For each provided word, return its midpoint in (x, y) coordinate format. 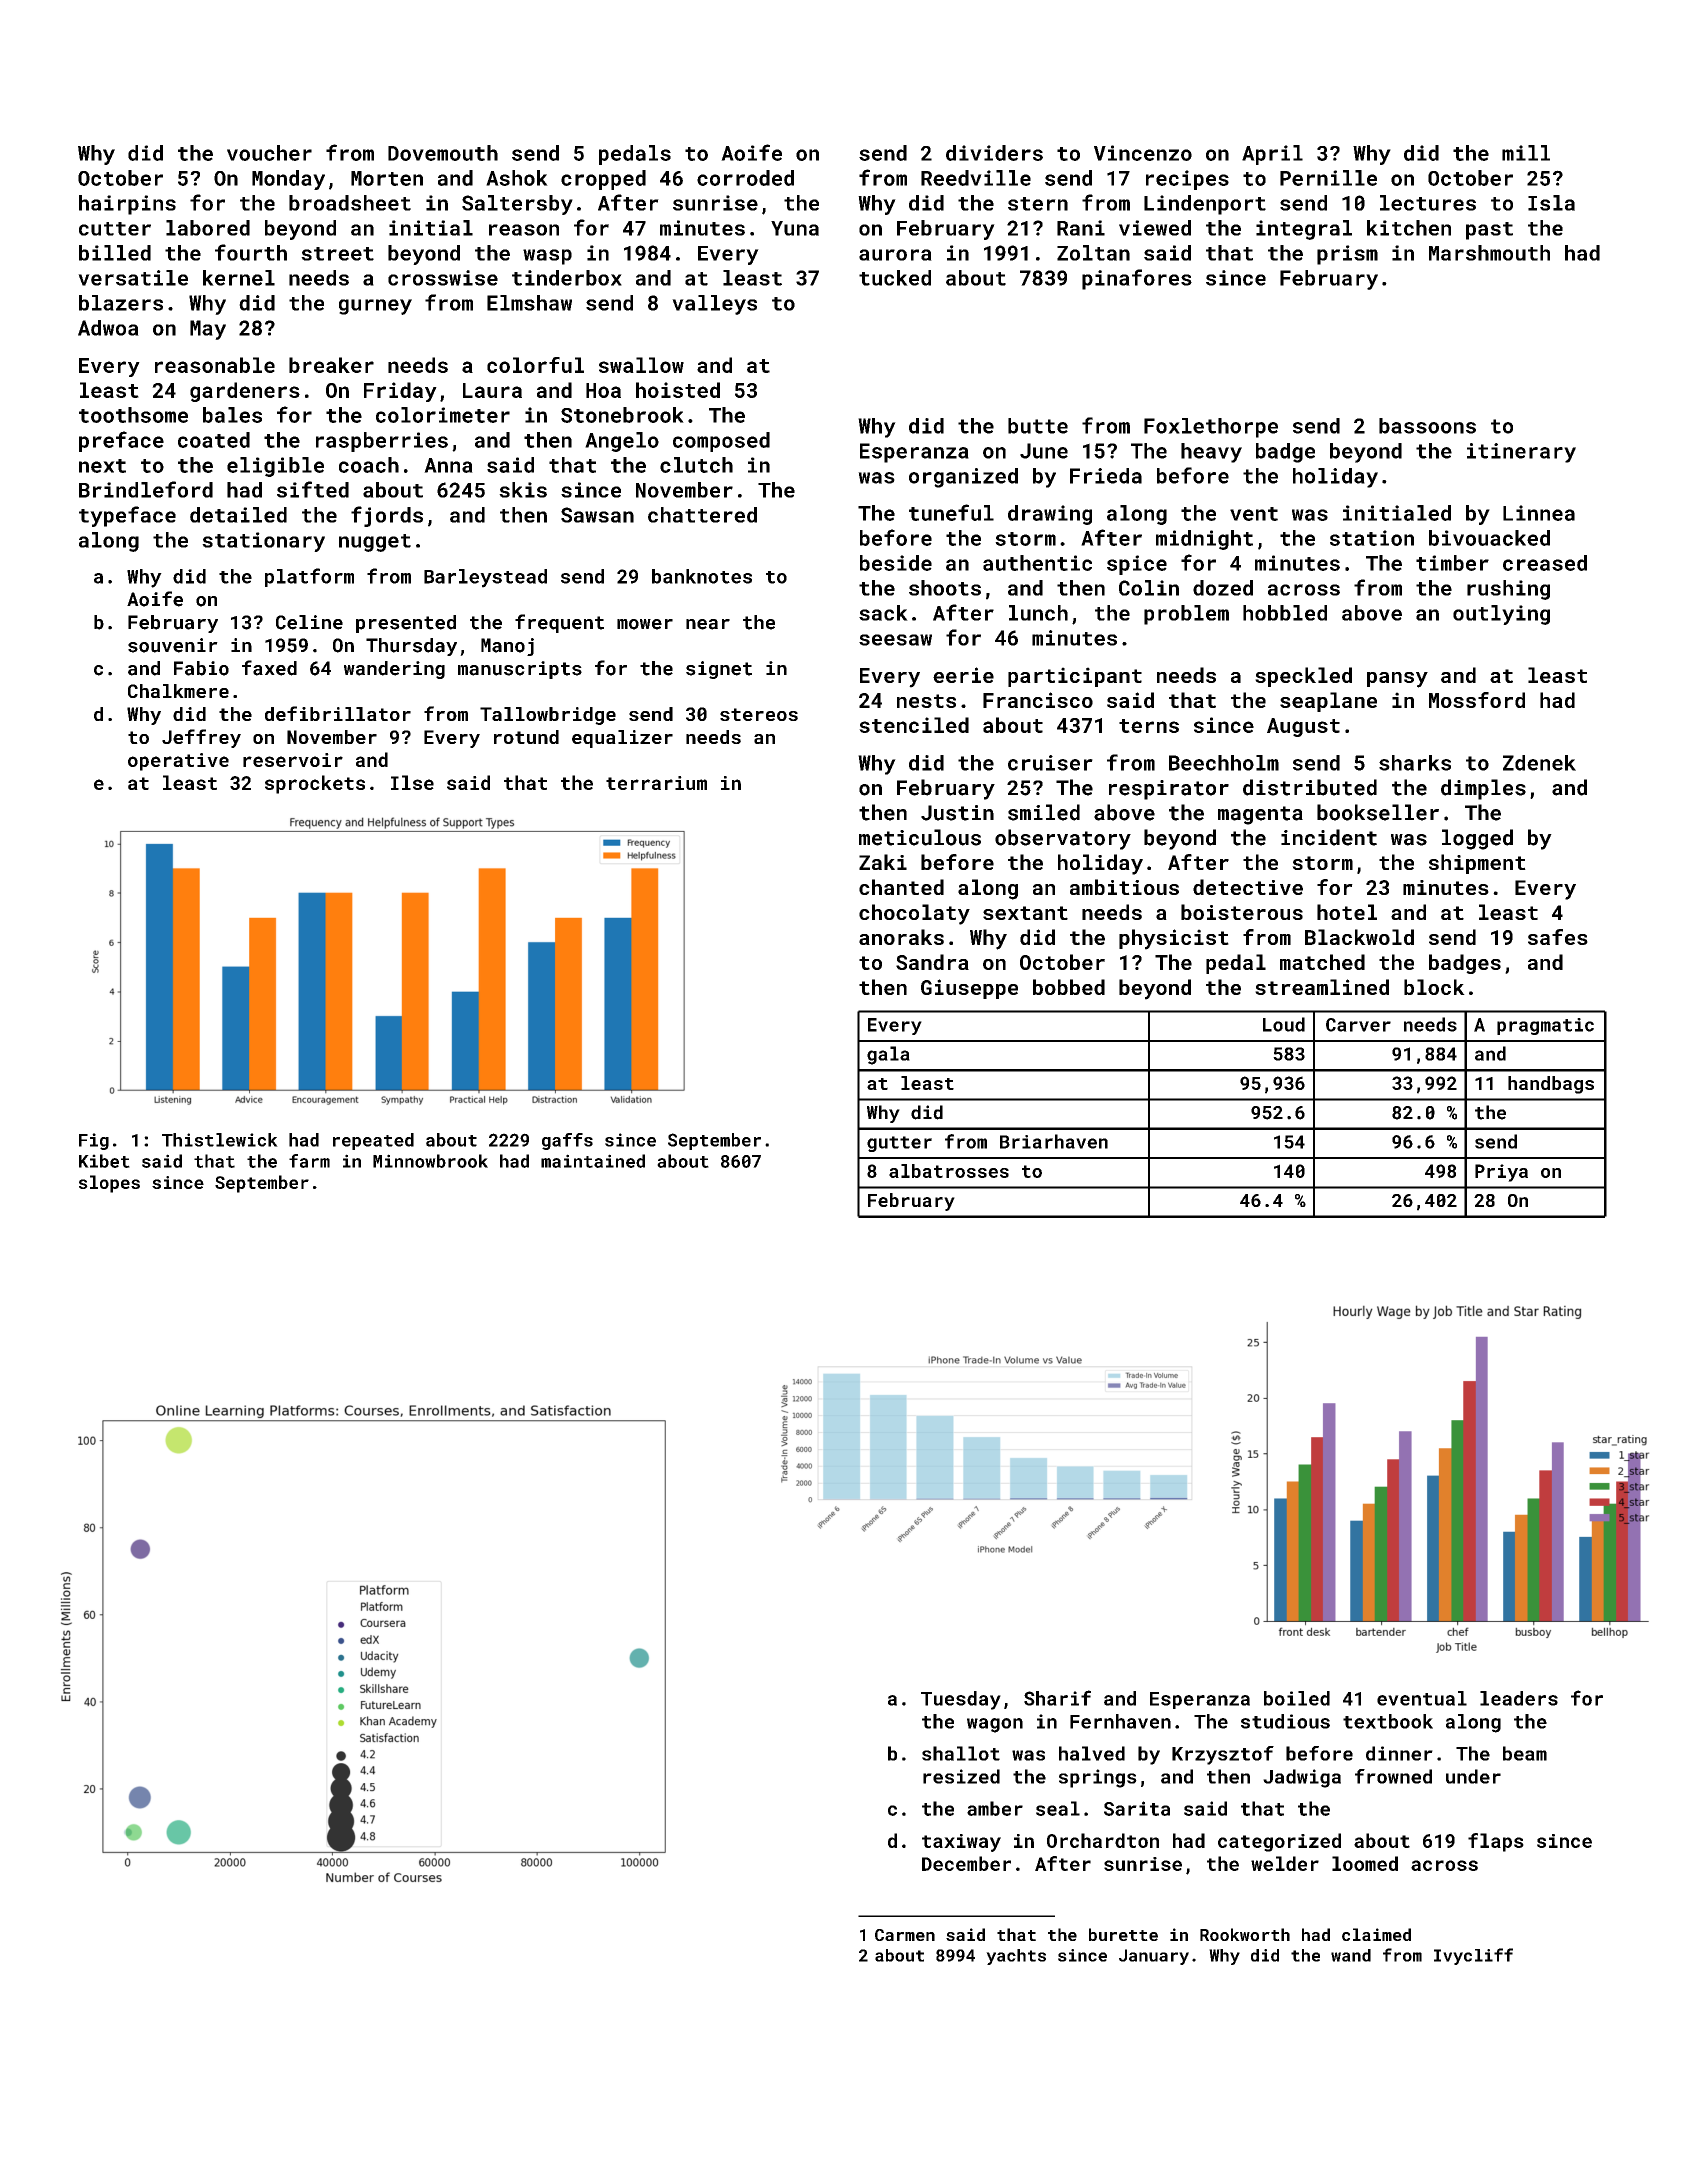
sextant (1025, 913)
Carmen (905, 1935)
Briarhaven (1054, 1141)
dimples (1483, 789)
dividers (994, 153)
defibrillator (338, 713)
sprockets (315, 784)
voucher (269, 153)
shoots (945, 588)
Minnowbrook (430, 1161)
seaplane (1328, 702)
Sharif (1057, 1698)
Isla (1551, 203)
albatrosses (949, 1171)
